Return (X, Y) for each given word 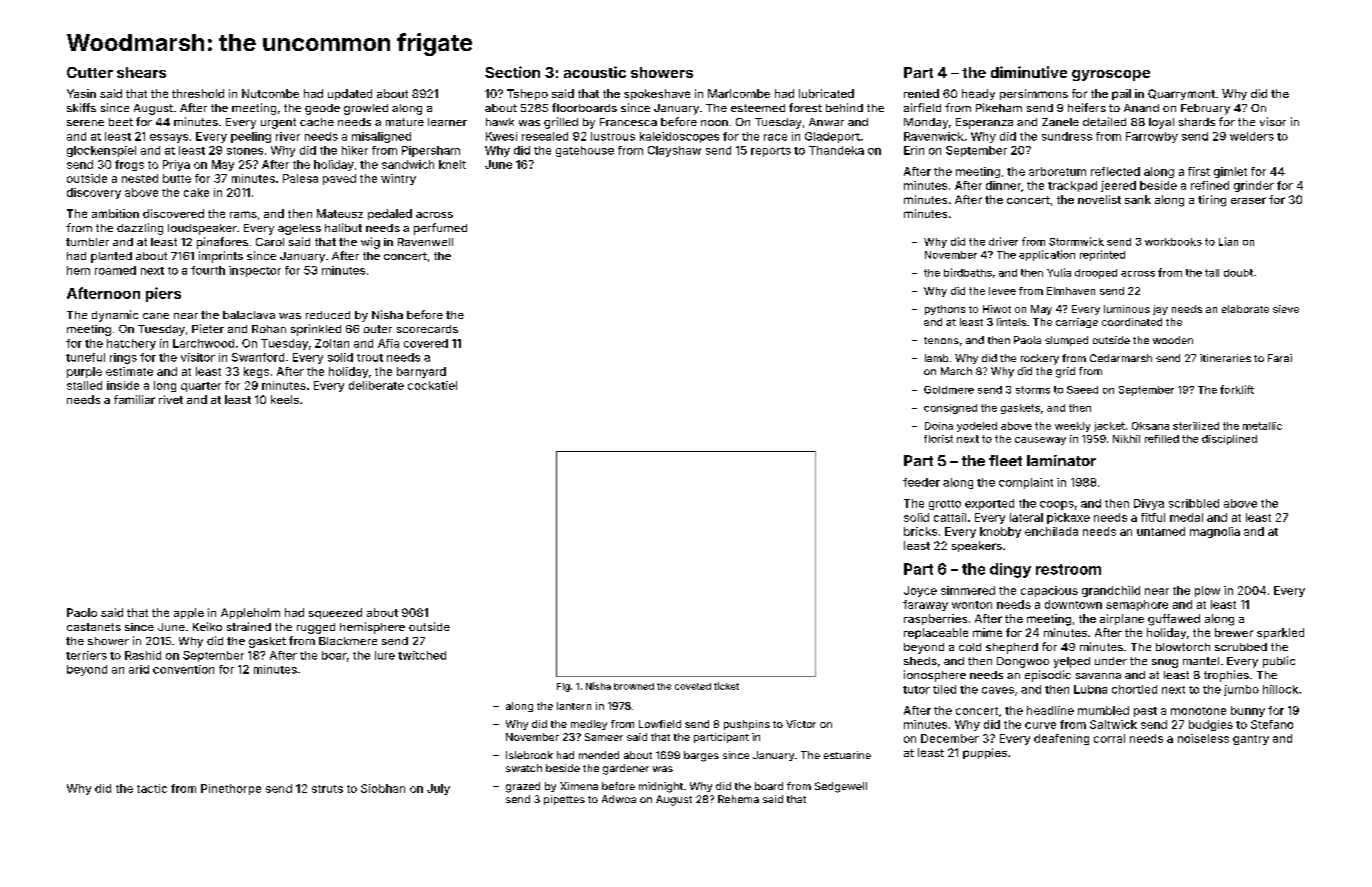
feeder (921, 482)
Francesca (628, 122)
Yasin (81, 93)
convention (183, 669)
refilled (1162, 439)
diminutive (1029, 72)
